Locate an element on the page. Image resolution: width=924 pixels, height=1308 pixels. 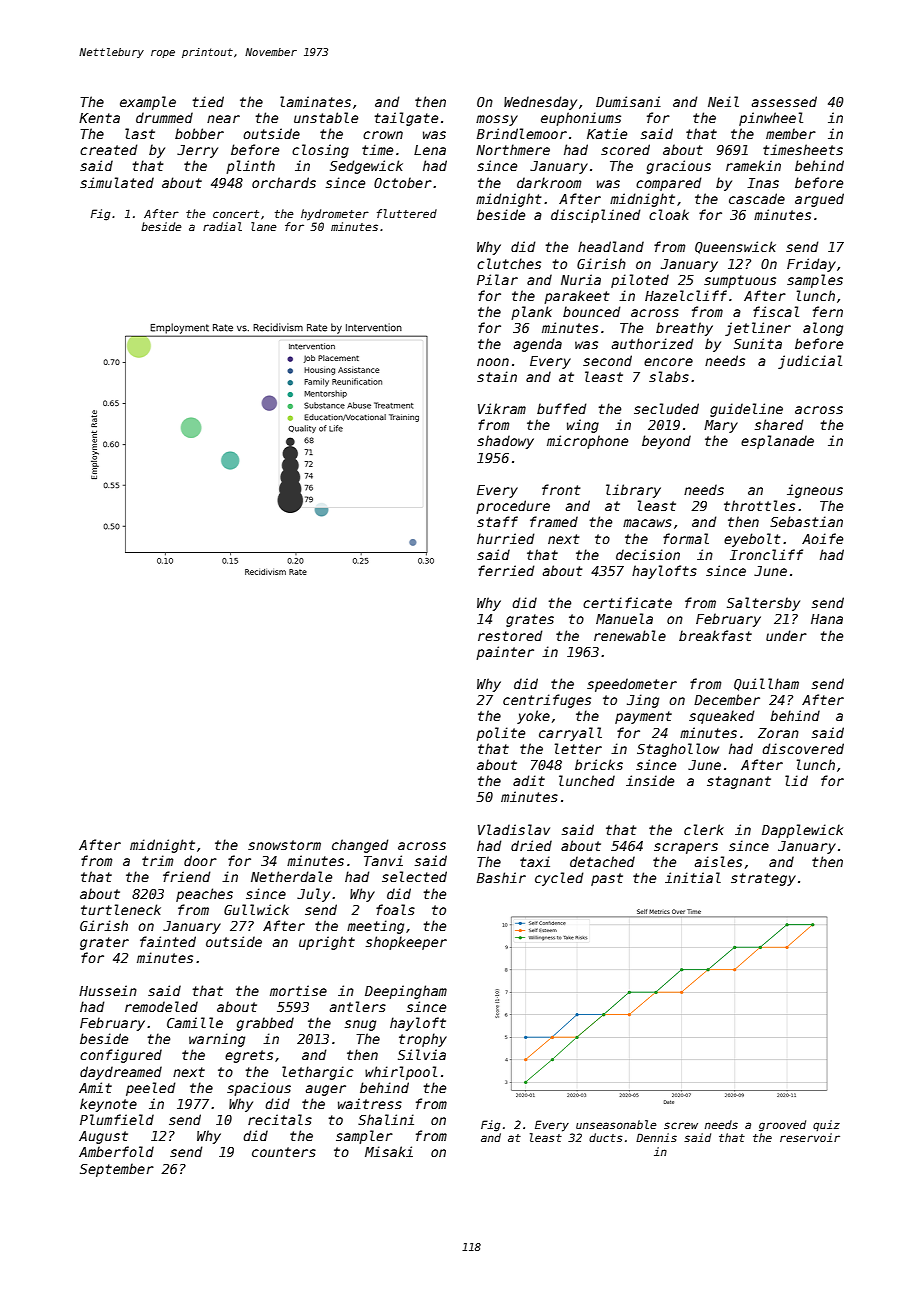
trim is located at coordinates (157, 860).
